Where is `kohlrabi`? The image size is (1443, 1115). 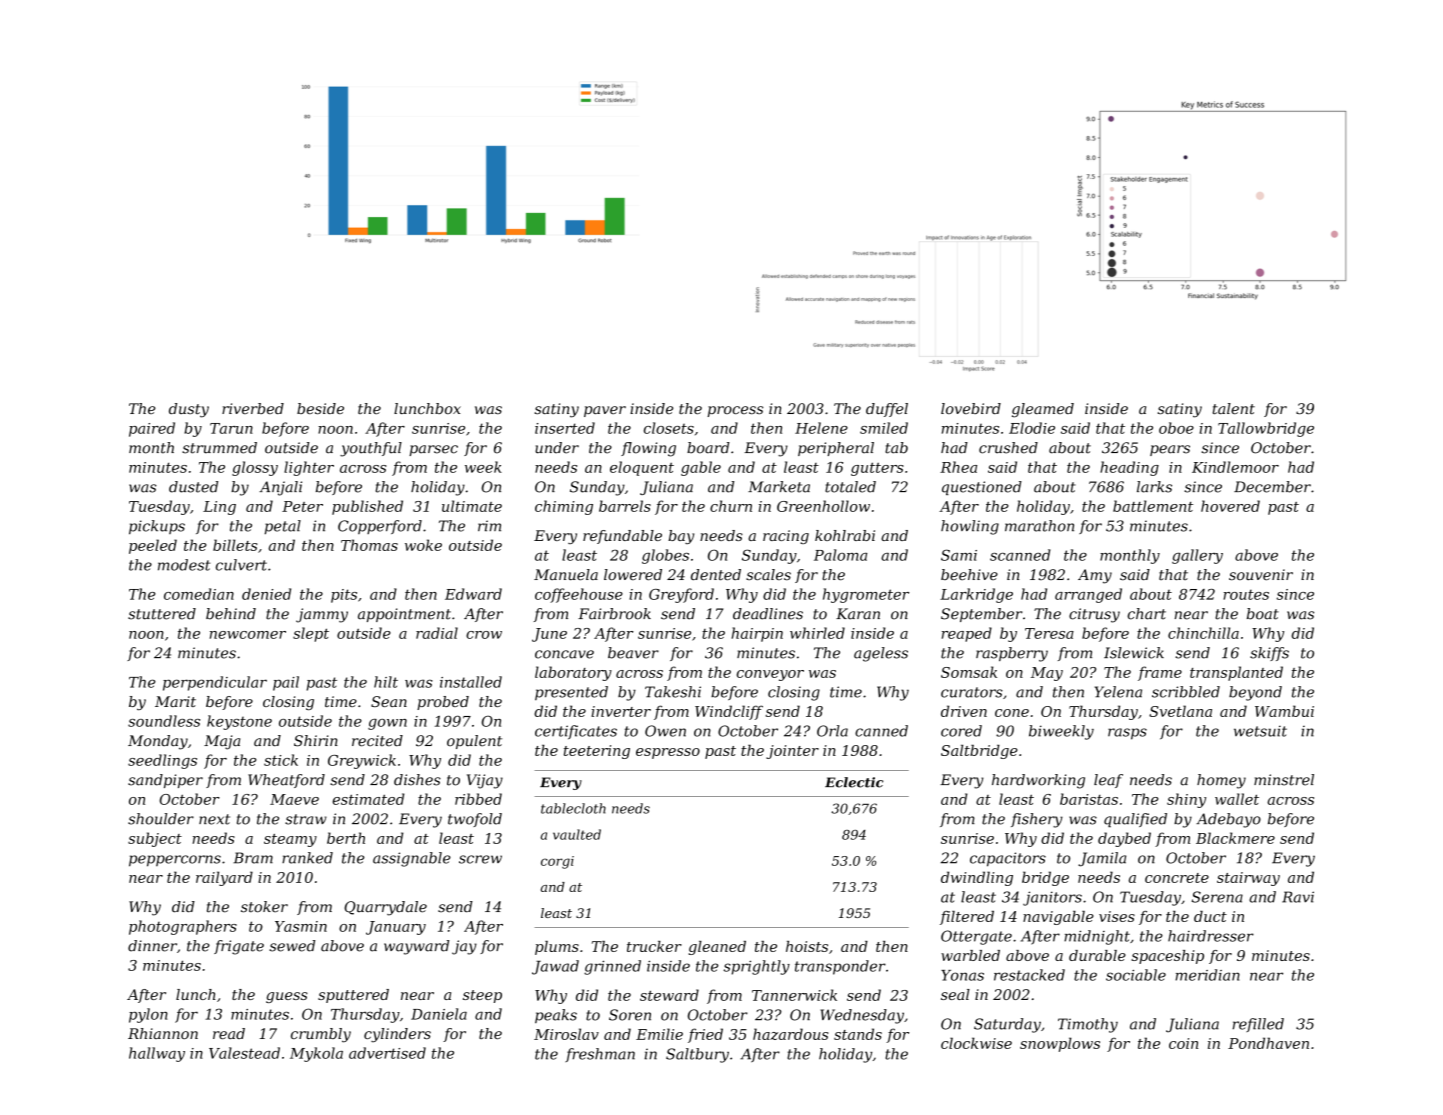 kohlrabi is located at coordinates (845, 535).
